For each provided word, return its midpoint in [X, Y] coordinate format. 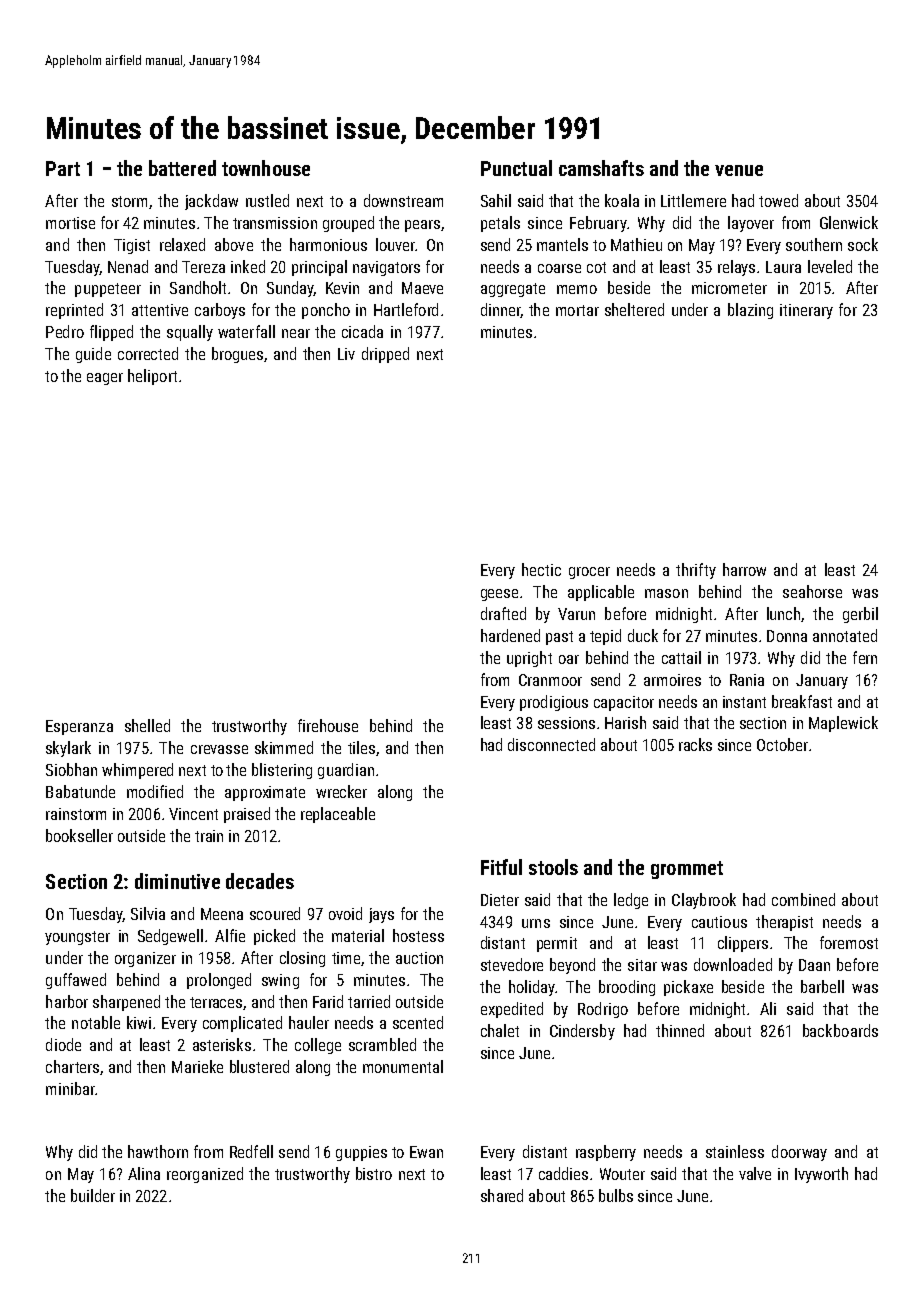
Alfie [230, 935]
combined [803, 899]
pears [422, 226]
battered [182, 168]
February [598, 224]
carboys [220, 311]
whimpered [137, 771]
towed [778, 200]
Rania [747, 680]
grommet [687, 870]
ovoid [345, 913]
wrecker [341, 791]
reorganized [205, 1175]
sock [863, 244]
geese [499, 595]
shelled [147, 725]
